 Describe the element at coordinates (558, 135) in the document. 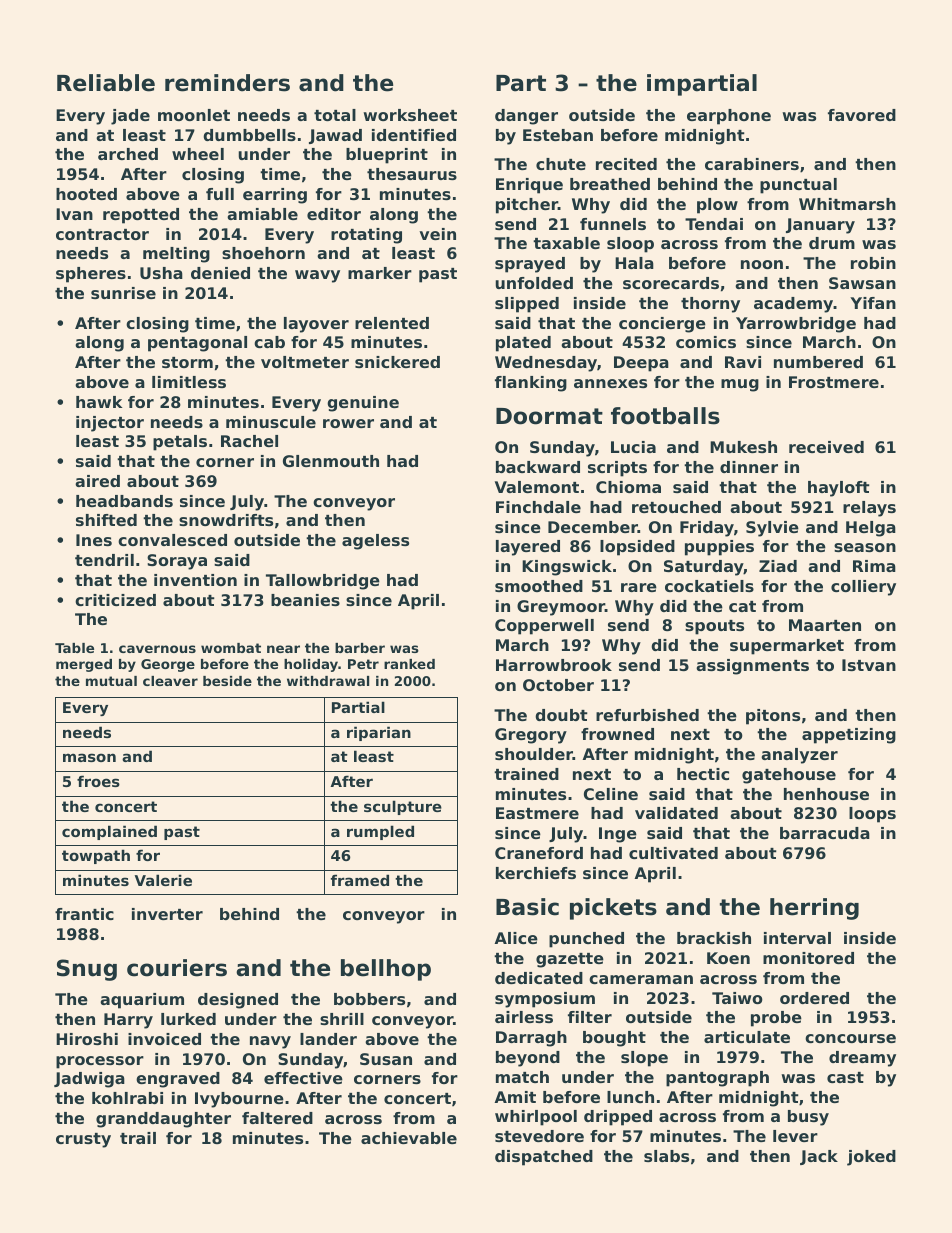

I see `Esteban` at that location.
